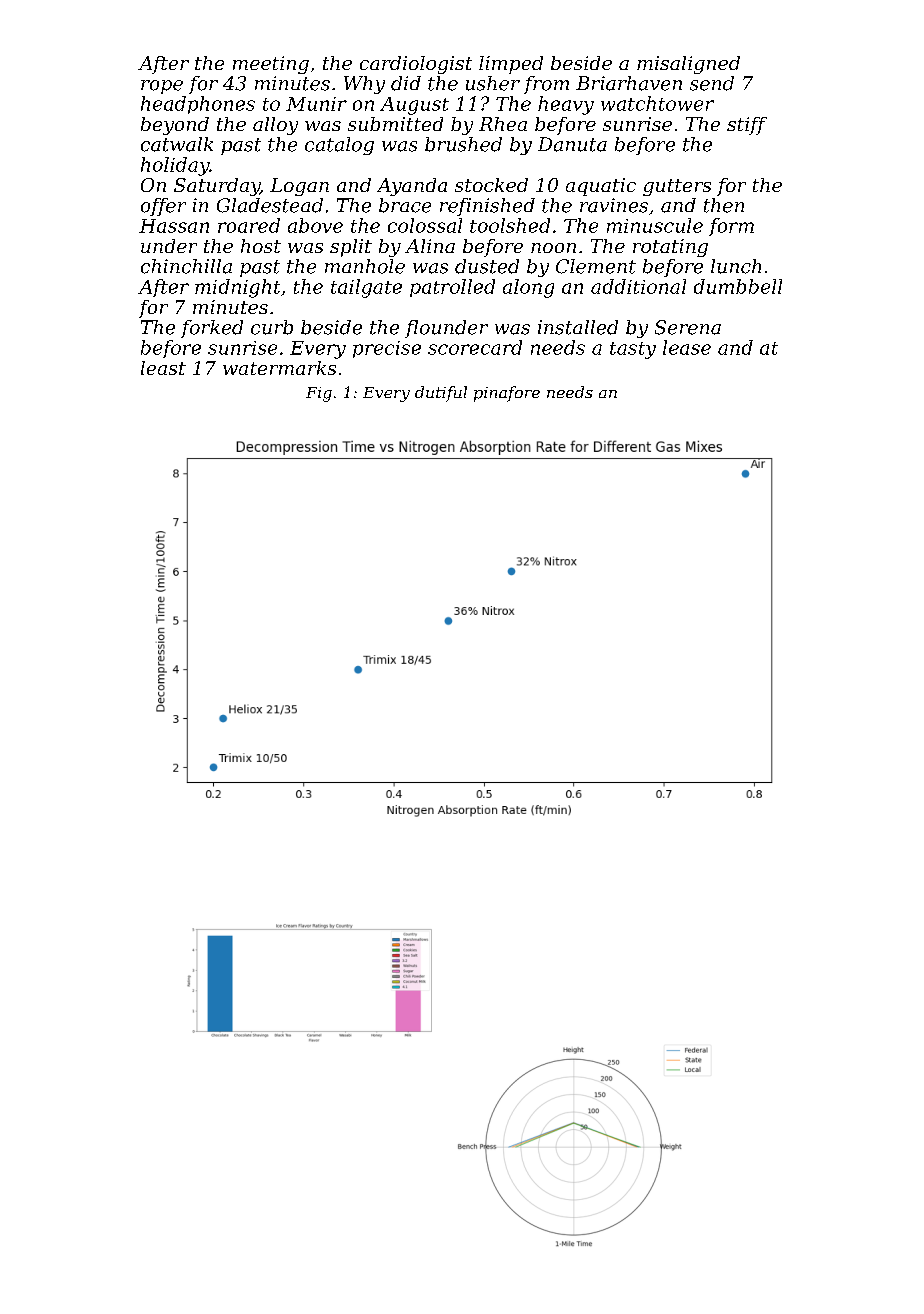 The width and height of the screenshot is (924, 1314). Describe the element at coordinates (578, 327) in the screenshot. I see `installed` at that location.
